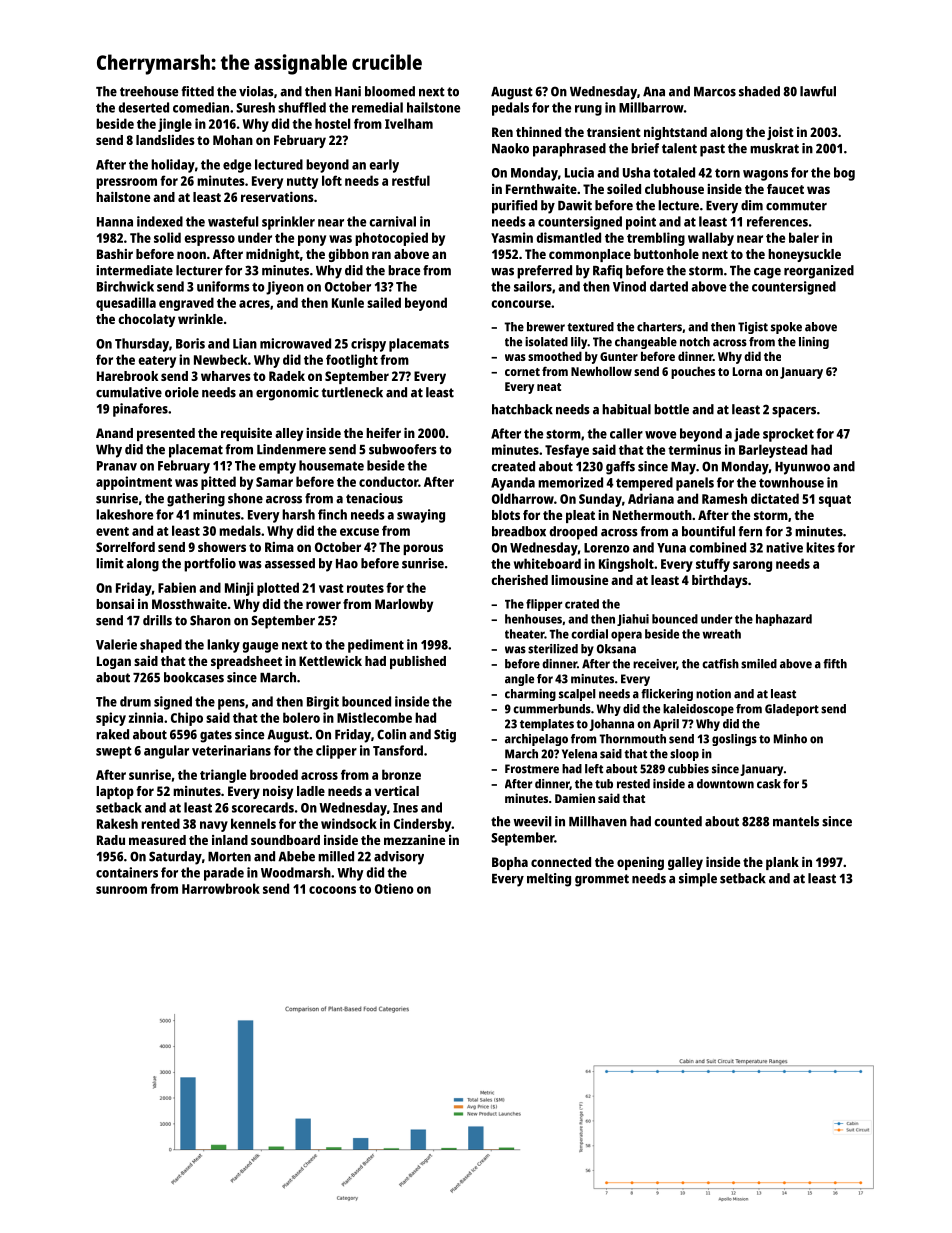  I want to click on fitted, so click(197, 91).
